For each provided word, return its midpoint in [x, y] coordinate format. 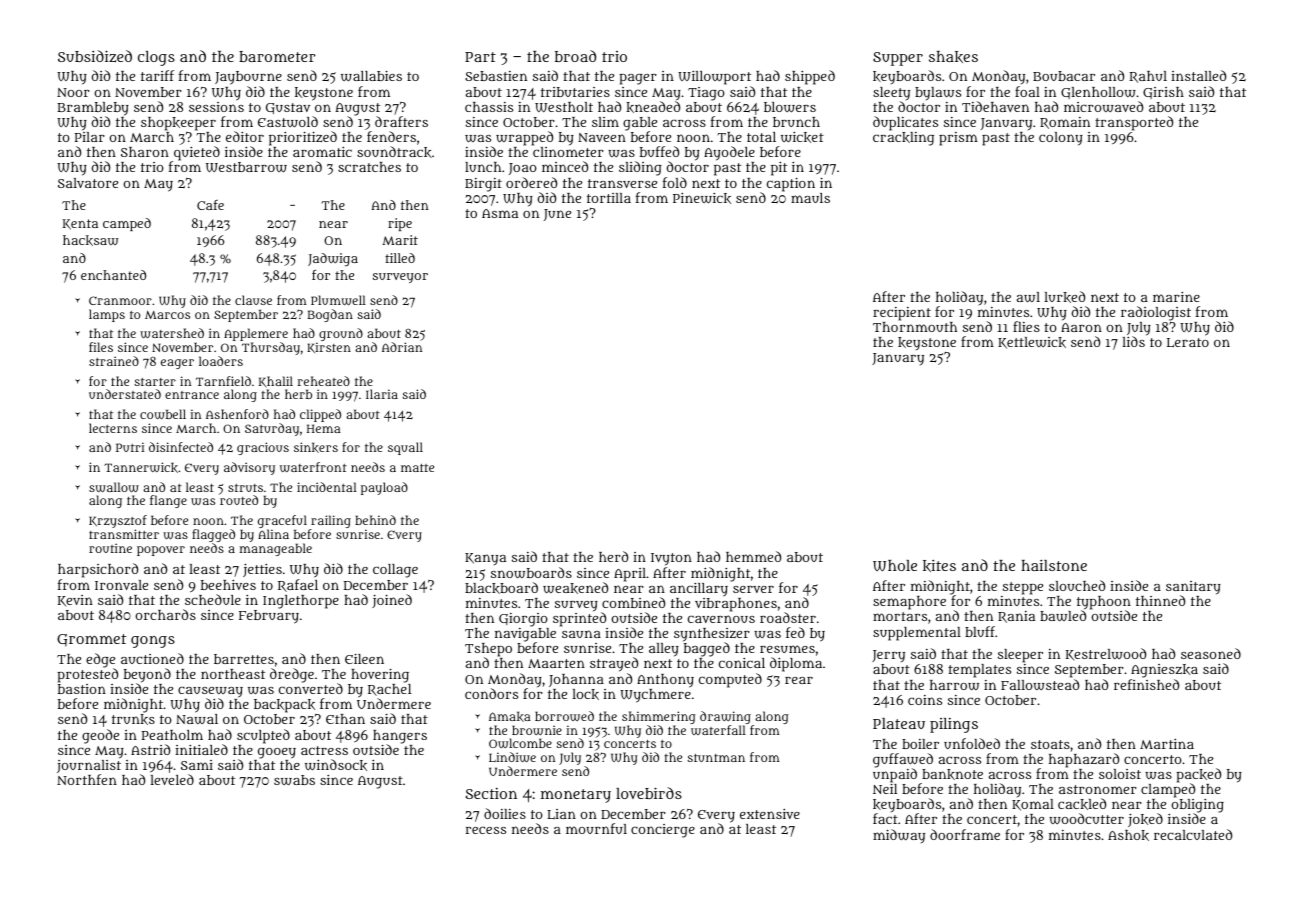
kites [939, 565]
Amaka [510, 716]
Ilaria [382, 394]
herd [613, 556]
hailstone [1054, 565]
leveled [172, 779]
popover [161, 551]
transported [1134, 123]
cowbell [163, 414]
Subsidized [95, 56]
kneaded [653, 107]
